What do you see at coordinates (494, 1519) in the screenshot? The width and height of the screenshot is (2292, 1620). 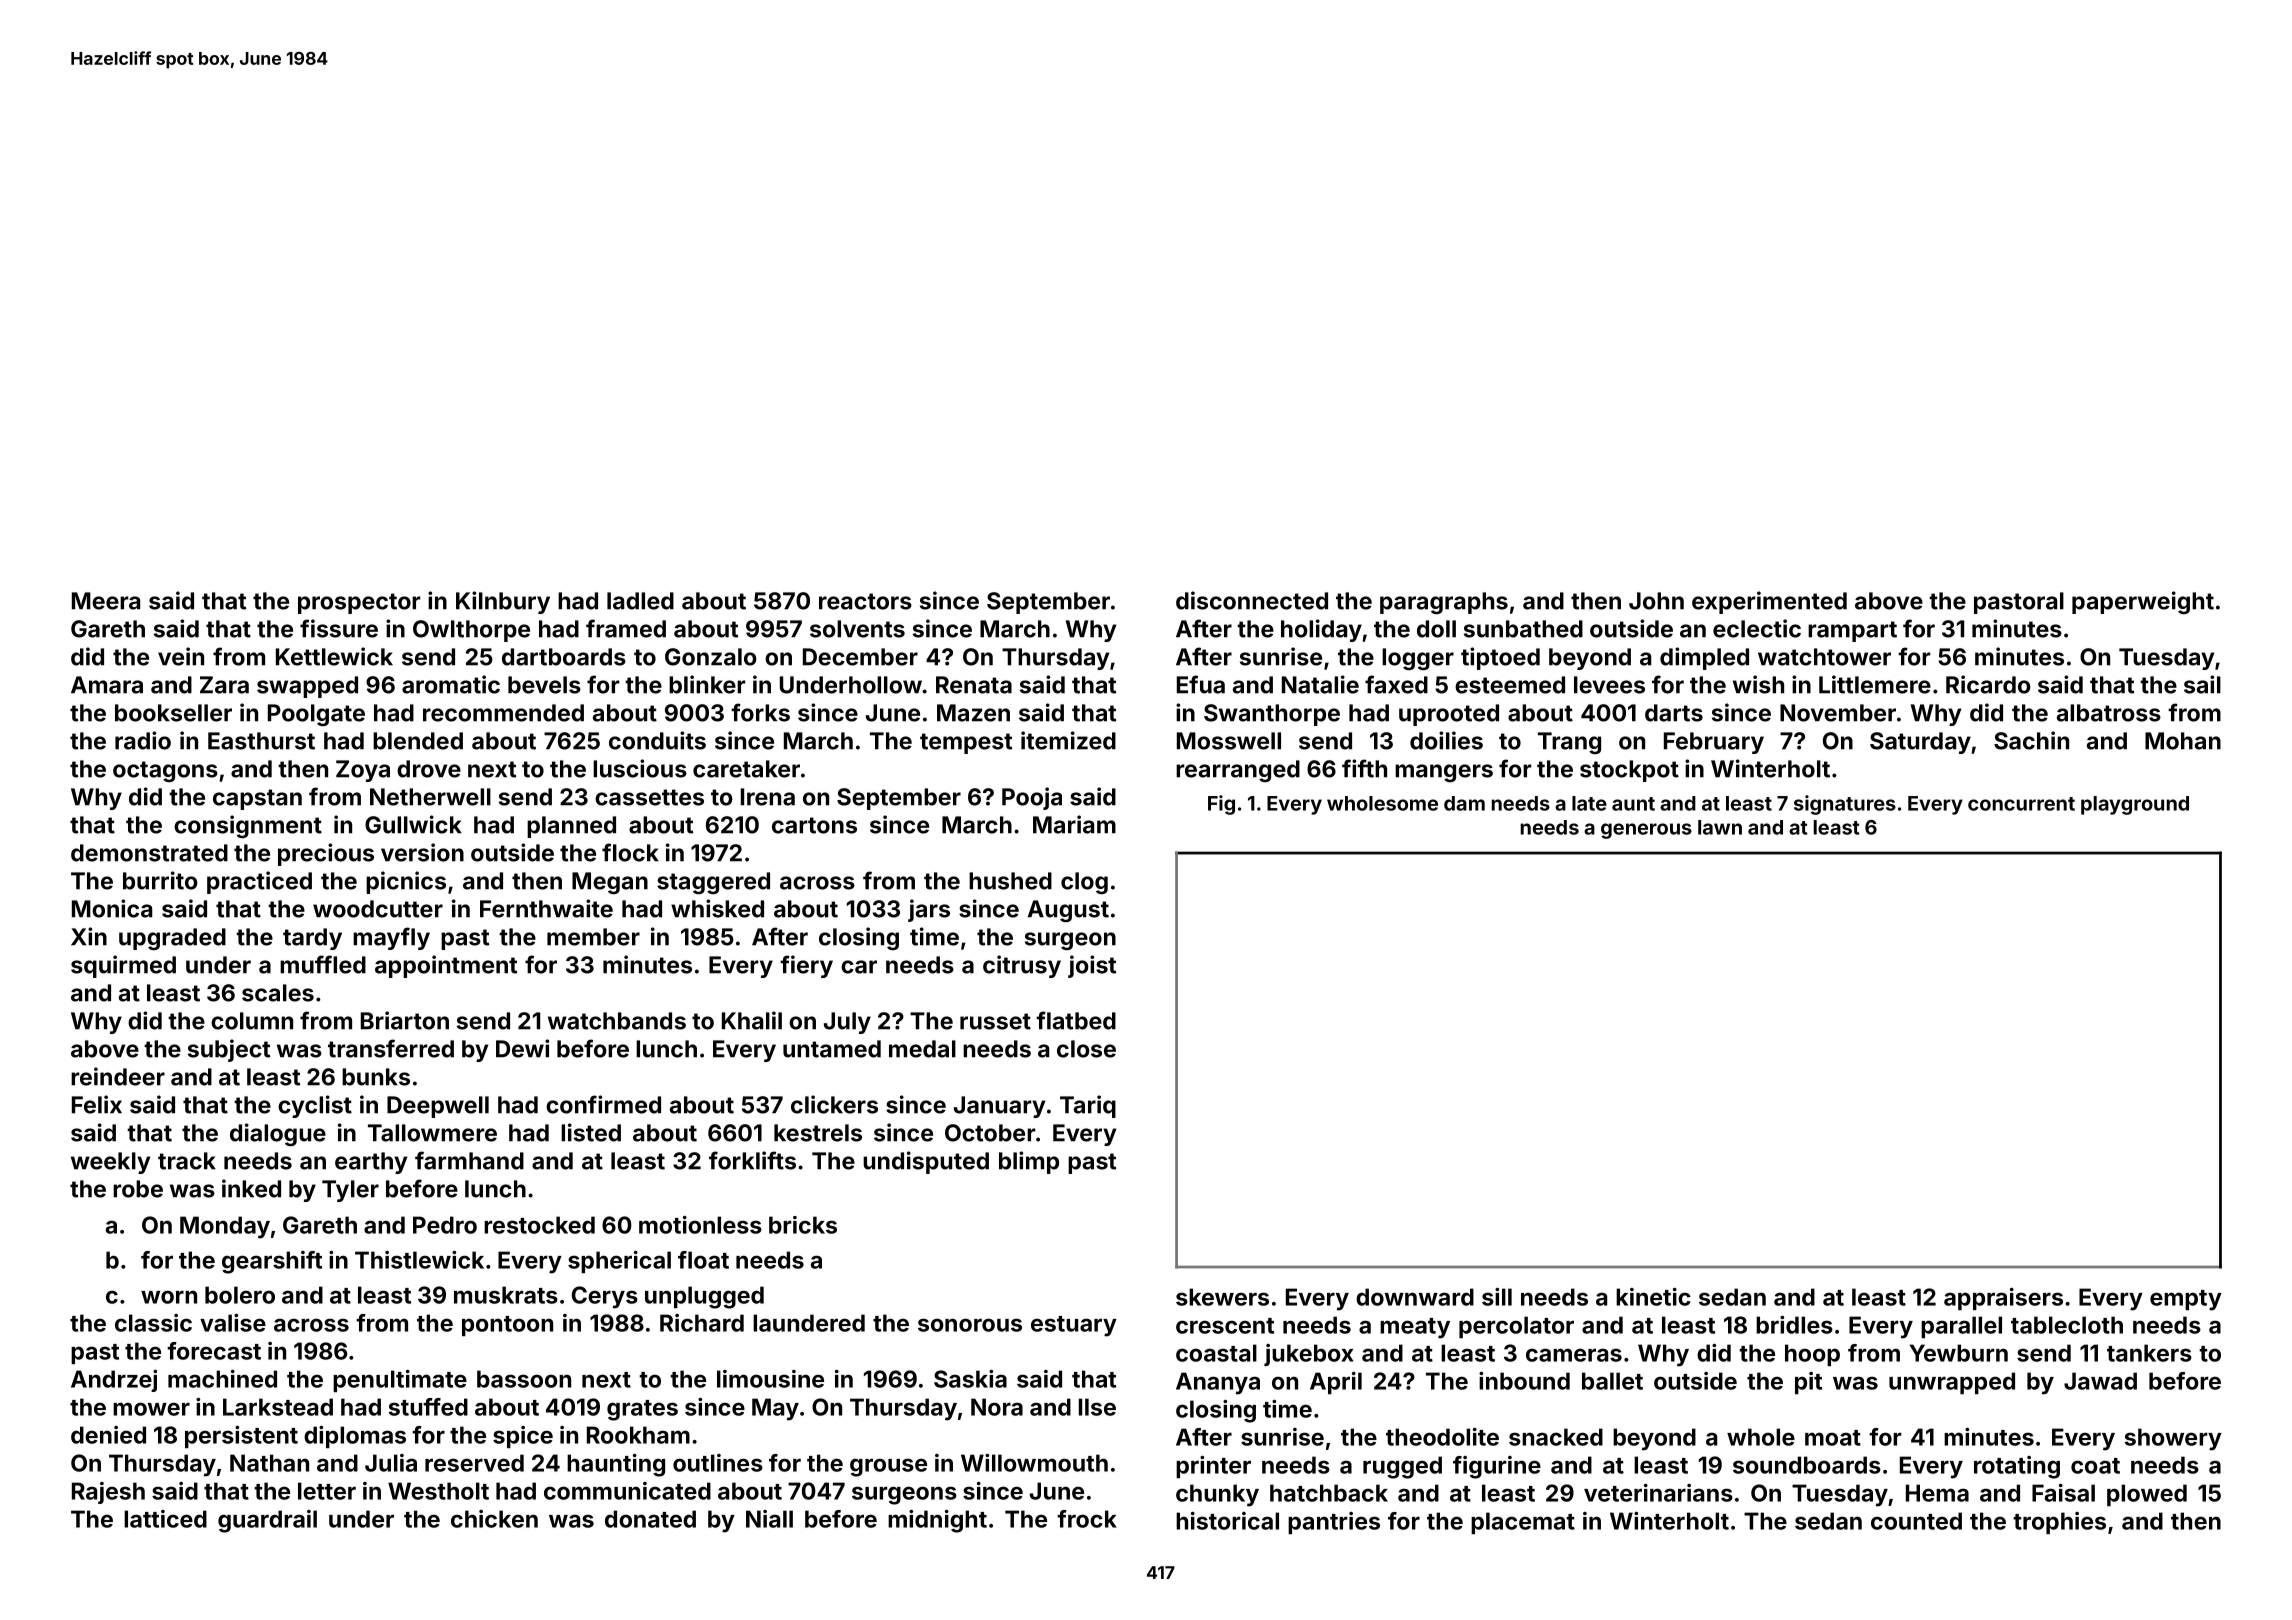 I see `chicken` at bounding box center [494, 1519].
